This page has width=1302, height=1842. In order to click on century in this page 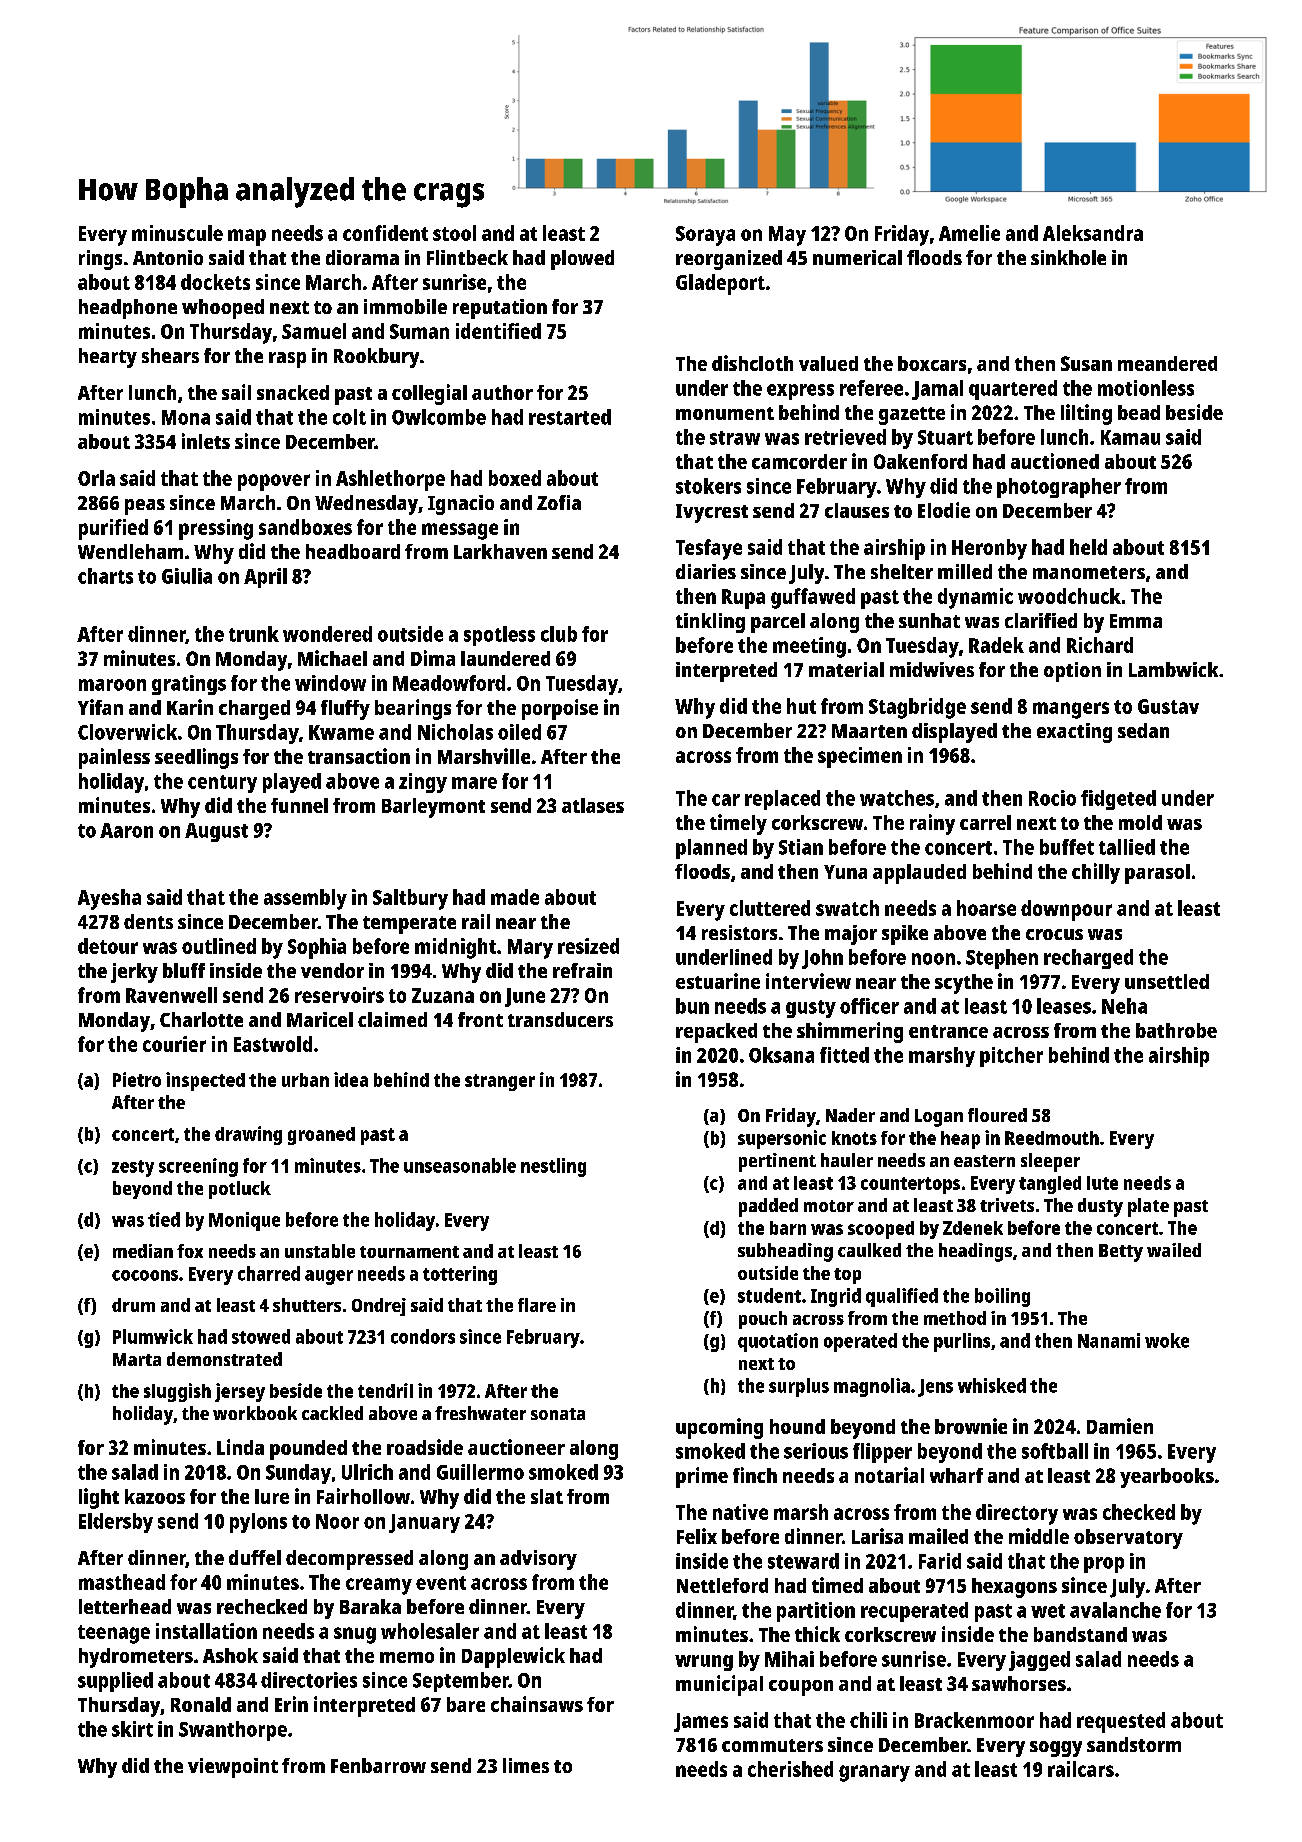, I will do `click(222, 784)`.
